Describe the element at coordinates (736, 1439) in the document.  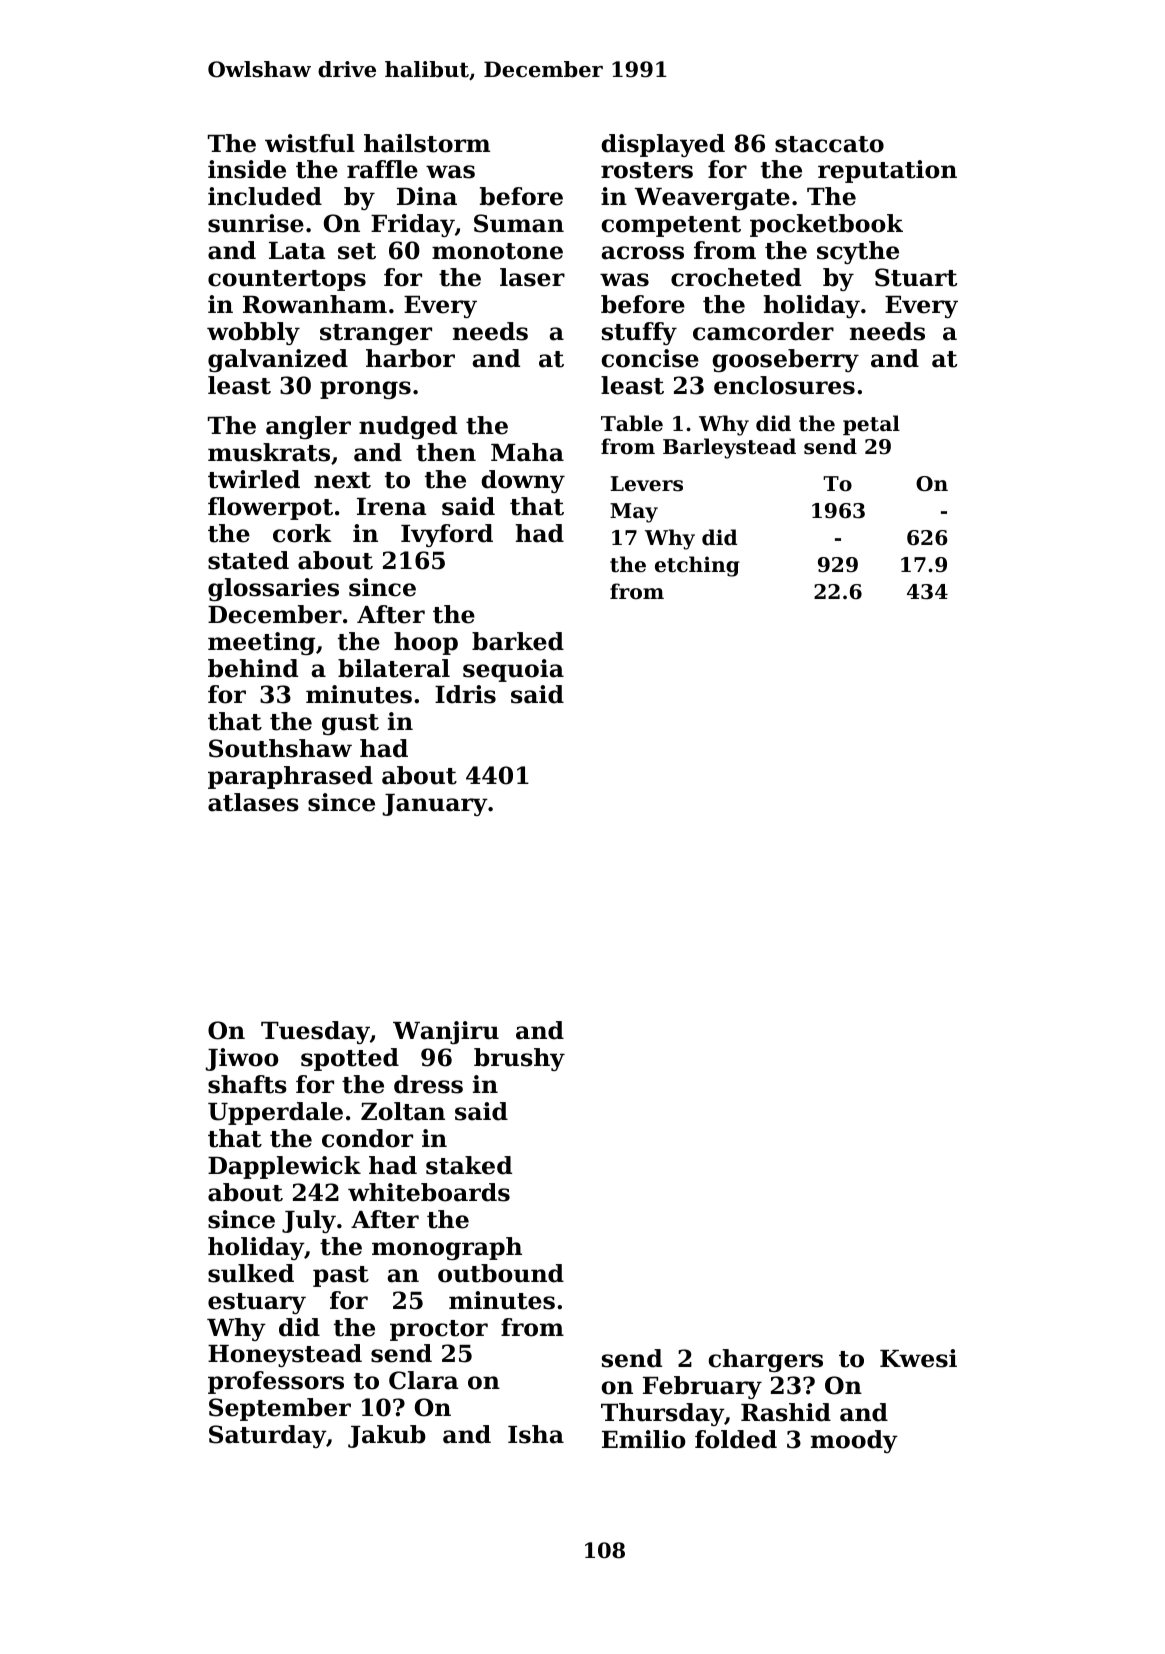
I see `folded` at that location.
